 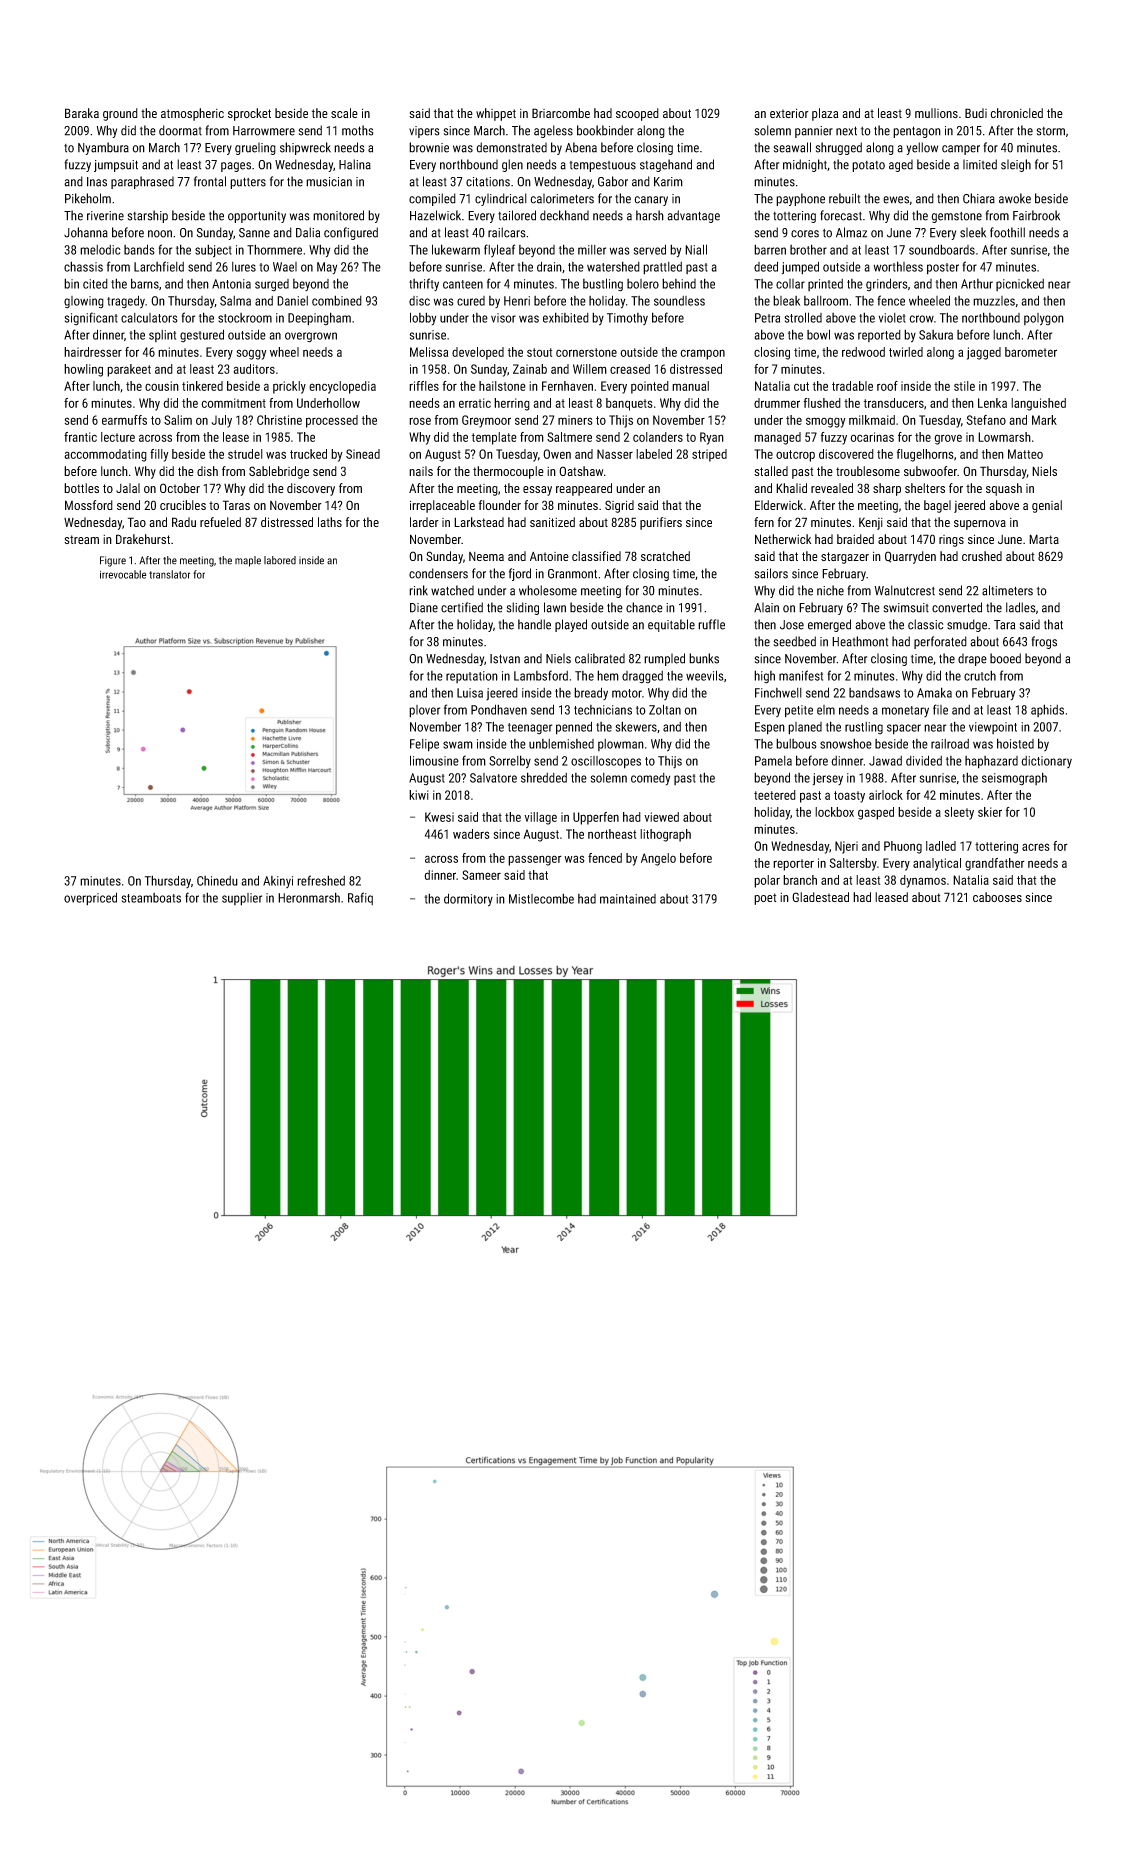 I want to click on labored, so click(x=280, y=560).
